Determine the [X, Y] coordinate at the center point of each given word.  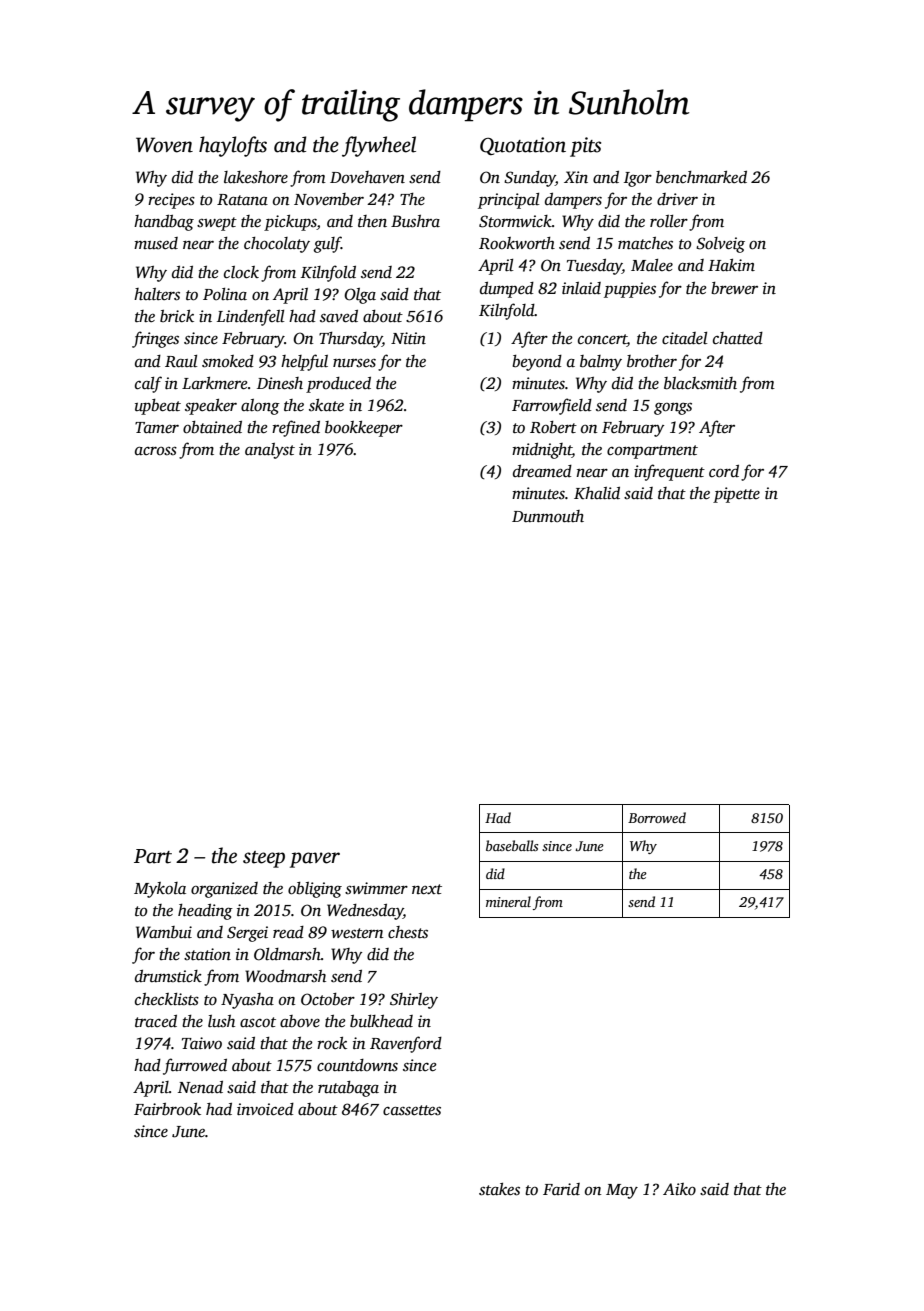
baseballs [512, 845]
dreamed [542, 471]
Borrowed [657, 817]
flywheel [379, 146]
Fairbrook [167, 1109]
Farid [561, 1189]
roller [669, 221]
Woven [164, 145]
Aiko [679, 1189]
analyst [270, 451]
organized [224, 890]
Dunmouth [548, 516]
